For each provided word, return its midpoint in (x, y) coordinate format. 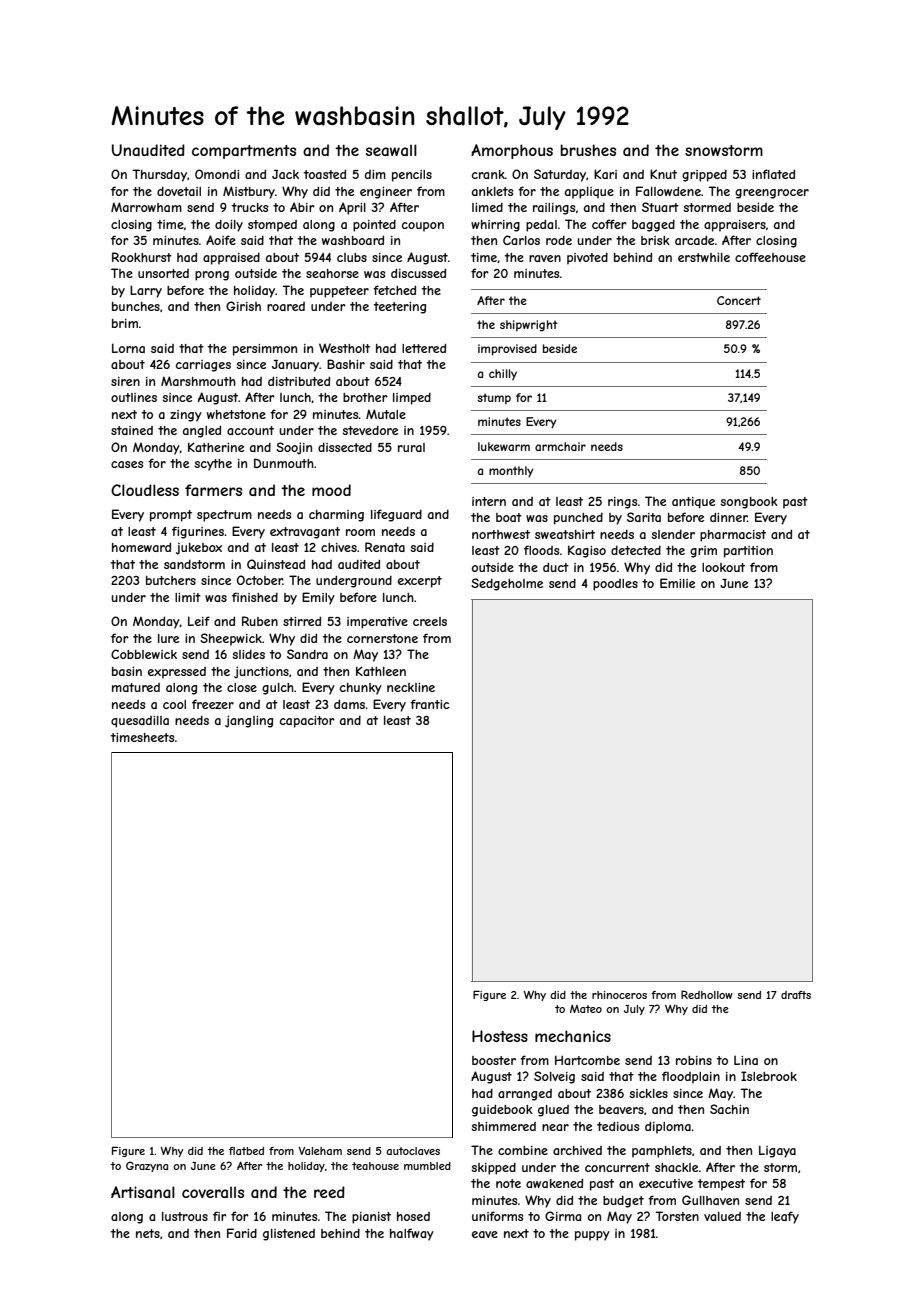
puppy (592, 1236)
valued (722, 1216)
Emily (318, 598)
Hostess (500, 1036)
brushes (588, 150)
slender (673, 534)
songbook (749, 503)
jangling (249, 721)
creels (430, 621)
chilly (503, 374)
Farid (242, 1233)
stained (132, 430)
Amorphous (512, 151)
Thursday (159, 175)
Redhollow (707, 994)
